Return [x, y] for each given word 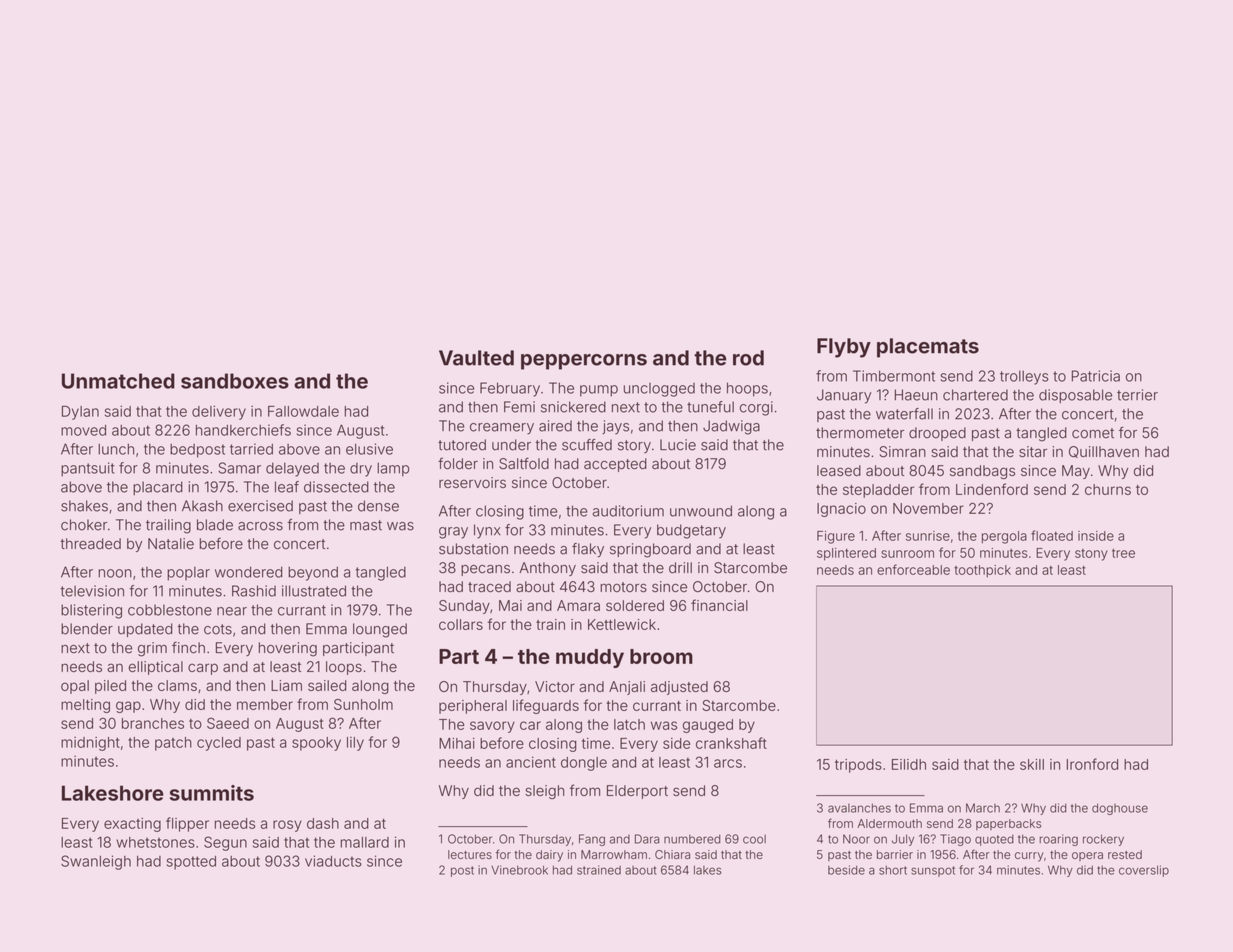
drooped [937, 434]
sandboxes [235, 381]
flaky [588, 550]
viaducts [333, 861]
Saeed [228, 723]
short [893, 870]
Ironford [1092, 764]
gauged [708, 726]
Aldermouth [889, 823]
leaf [287, 487]
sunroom [907, 554]
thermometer [860, 433]
